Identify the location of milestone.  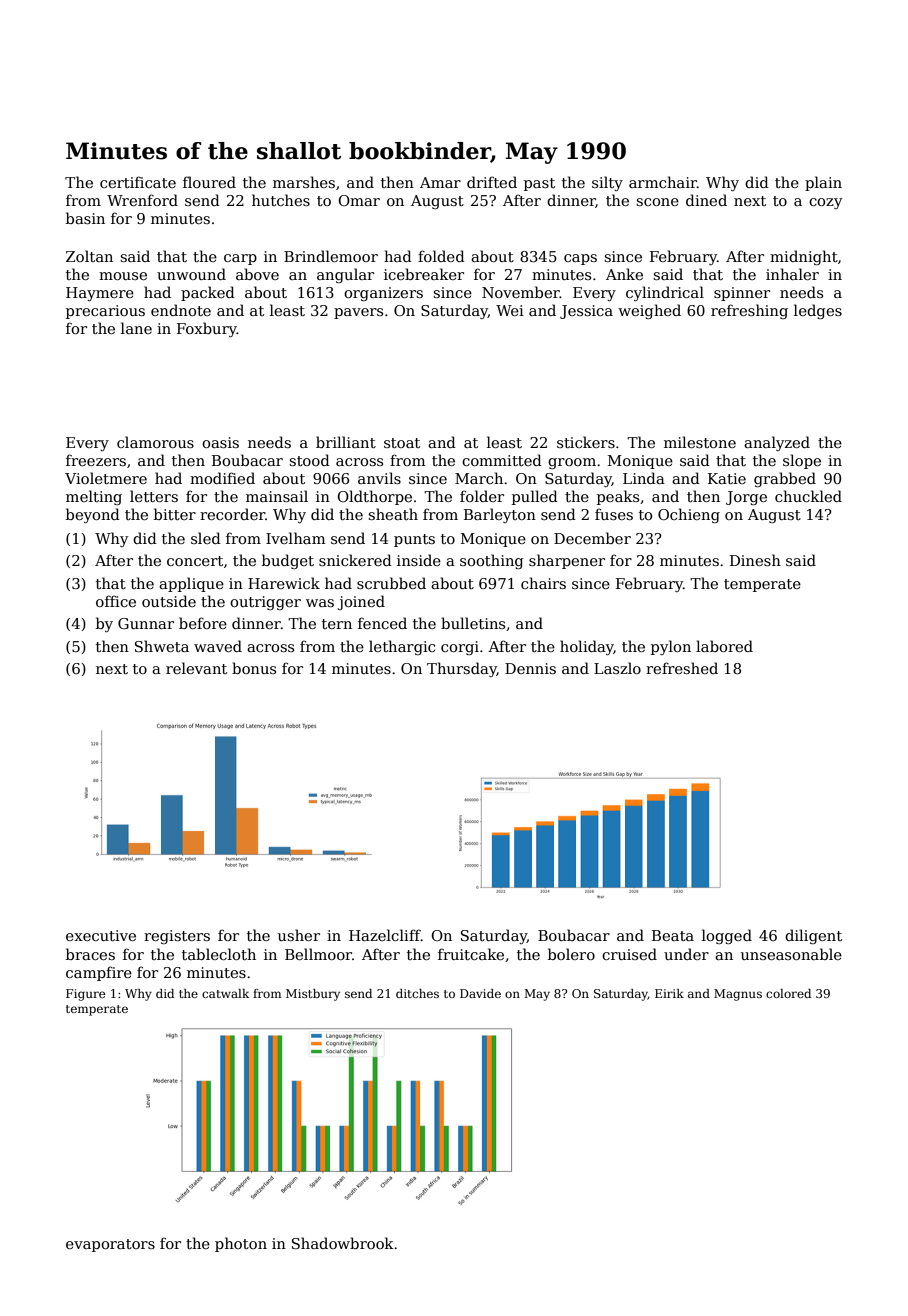
(700, 442).
